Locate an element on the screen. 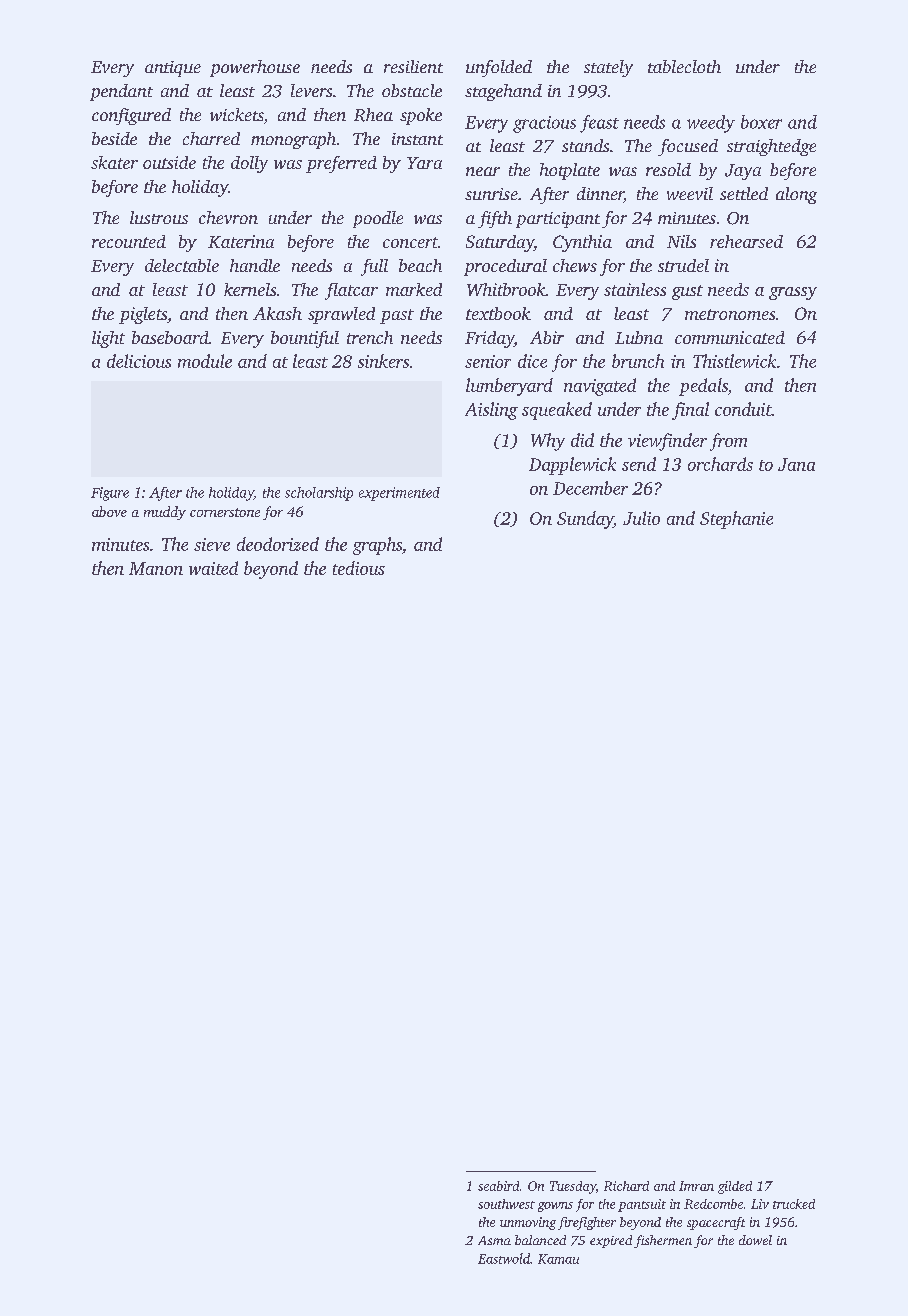 The height and width of the screenshot is (1316, 908). Eastwold is located at coordinates (504, 1258).
